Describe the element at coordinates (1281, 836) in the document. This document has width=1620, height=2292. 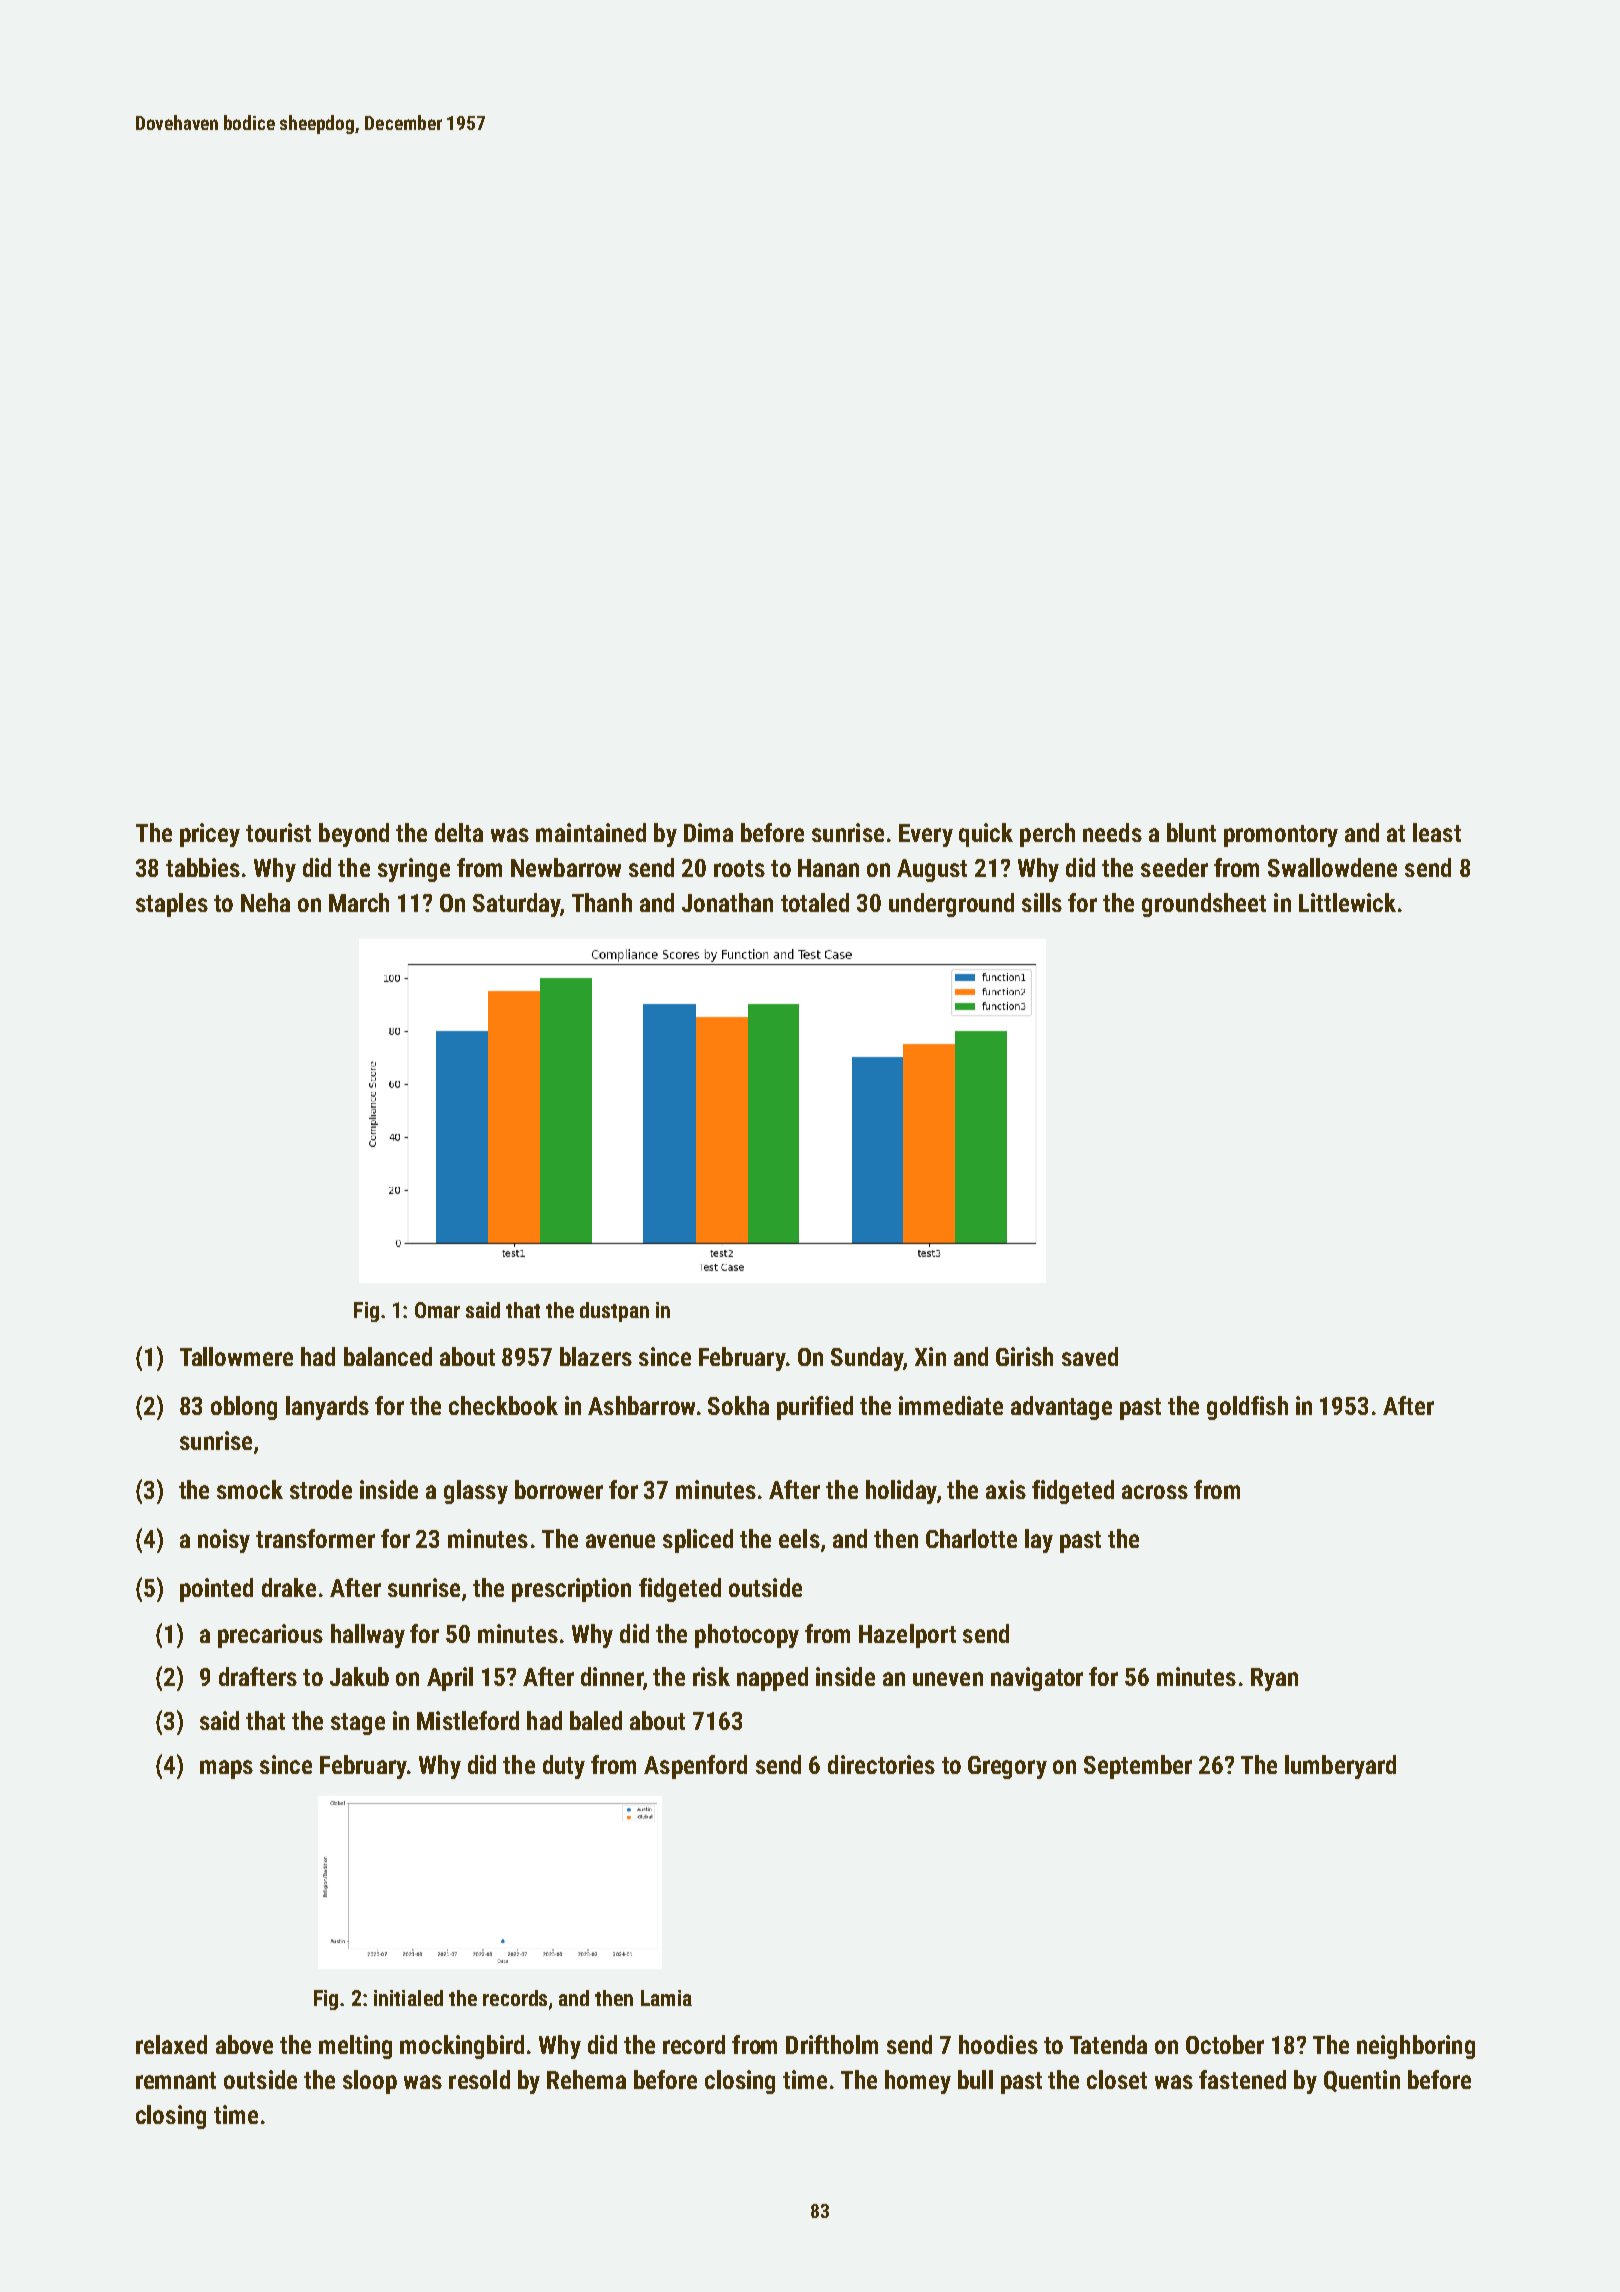
I see `promontory` at that location.
